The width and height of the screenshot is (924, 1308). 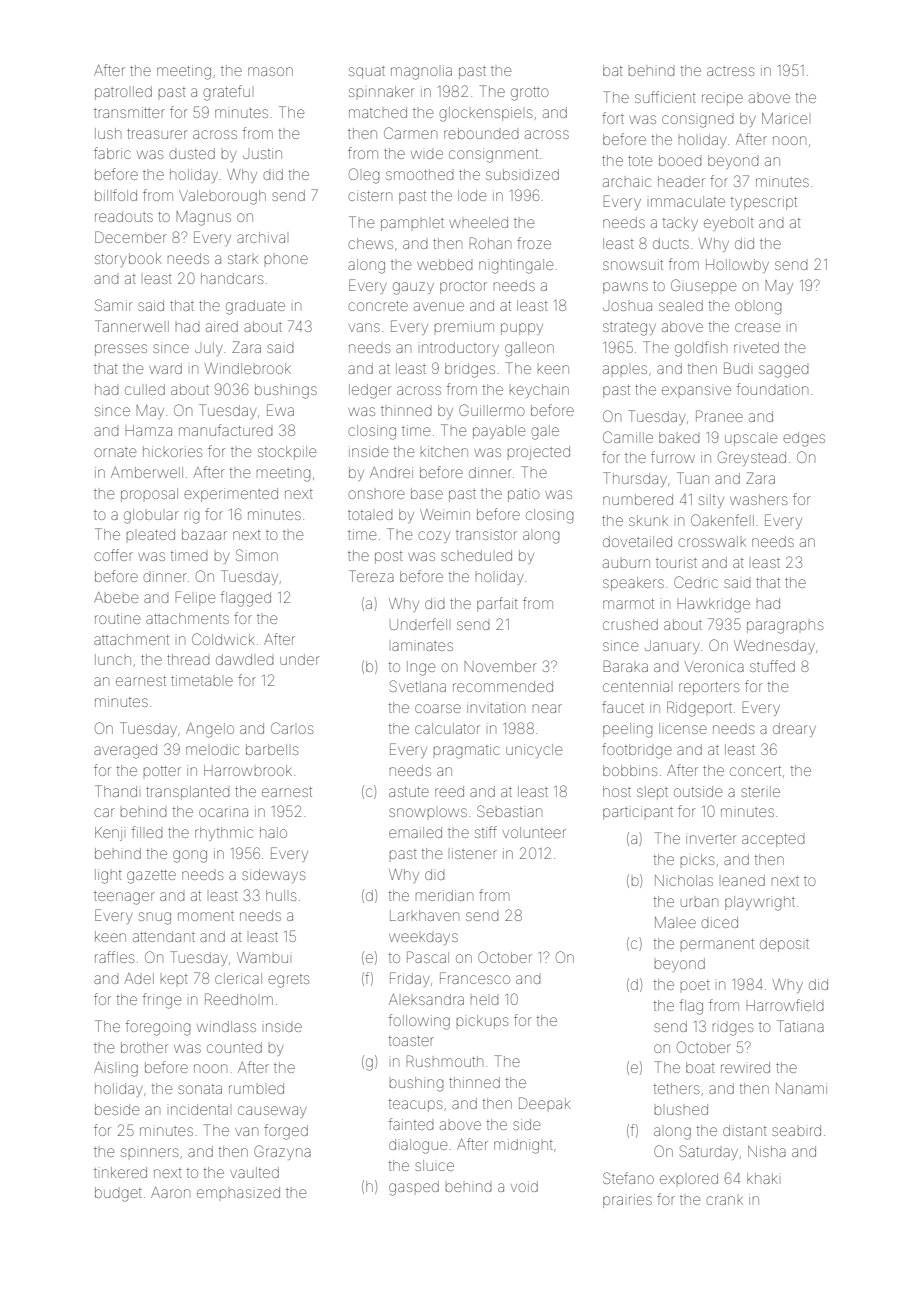 I want to click on emailed, so click(x=415, y=832).
